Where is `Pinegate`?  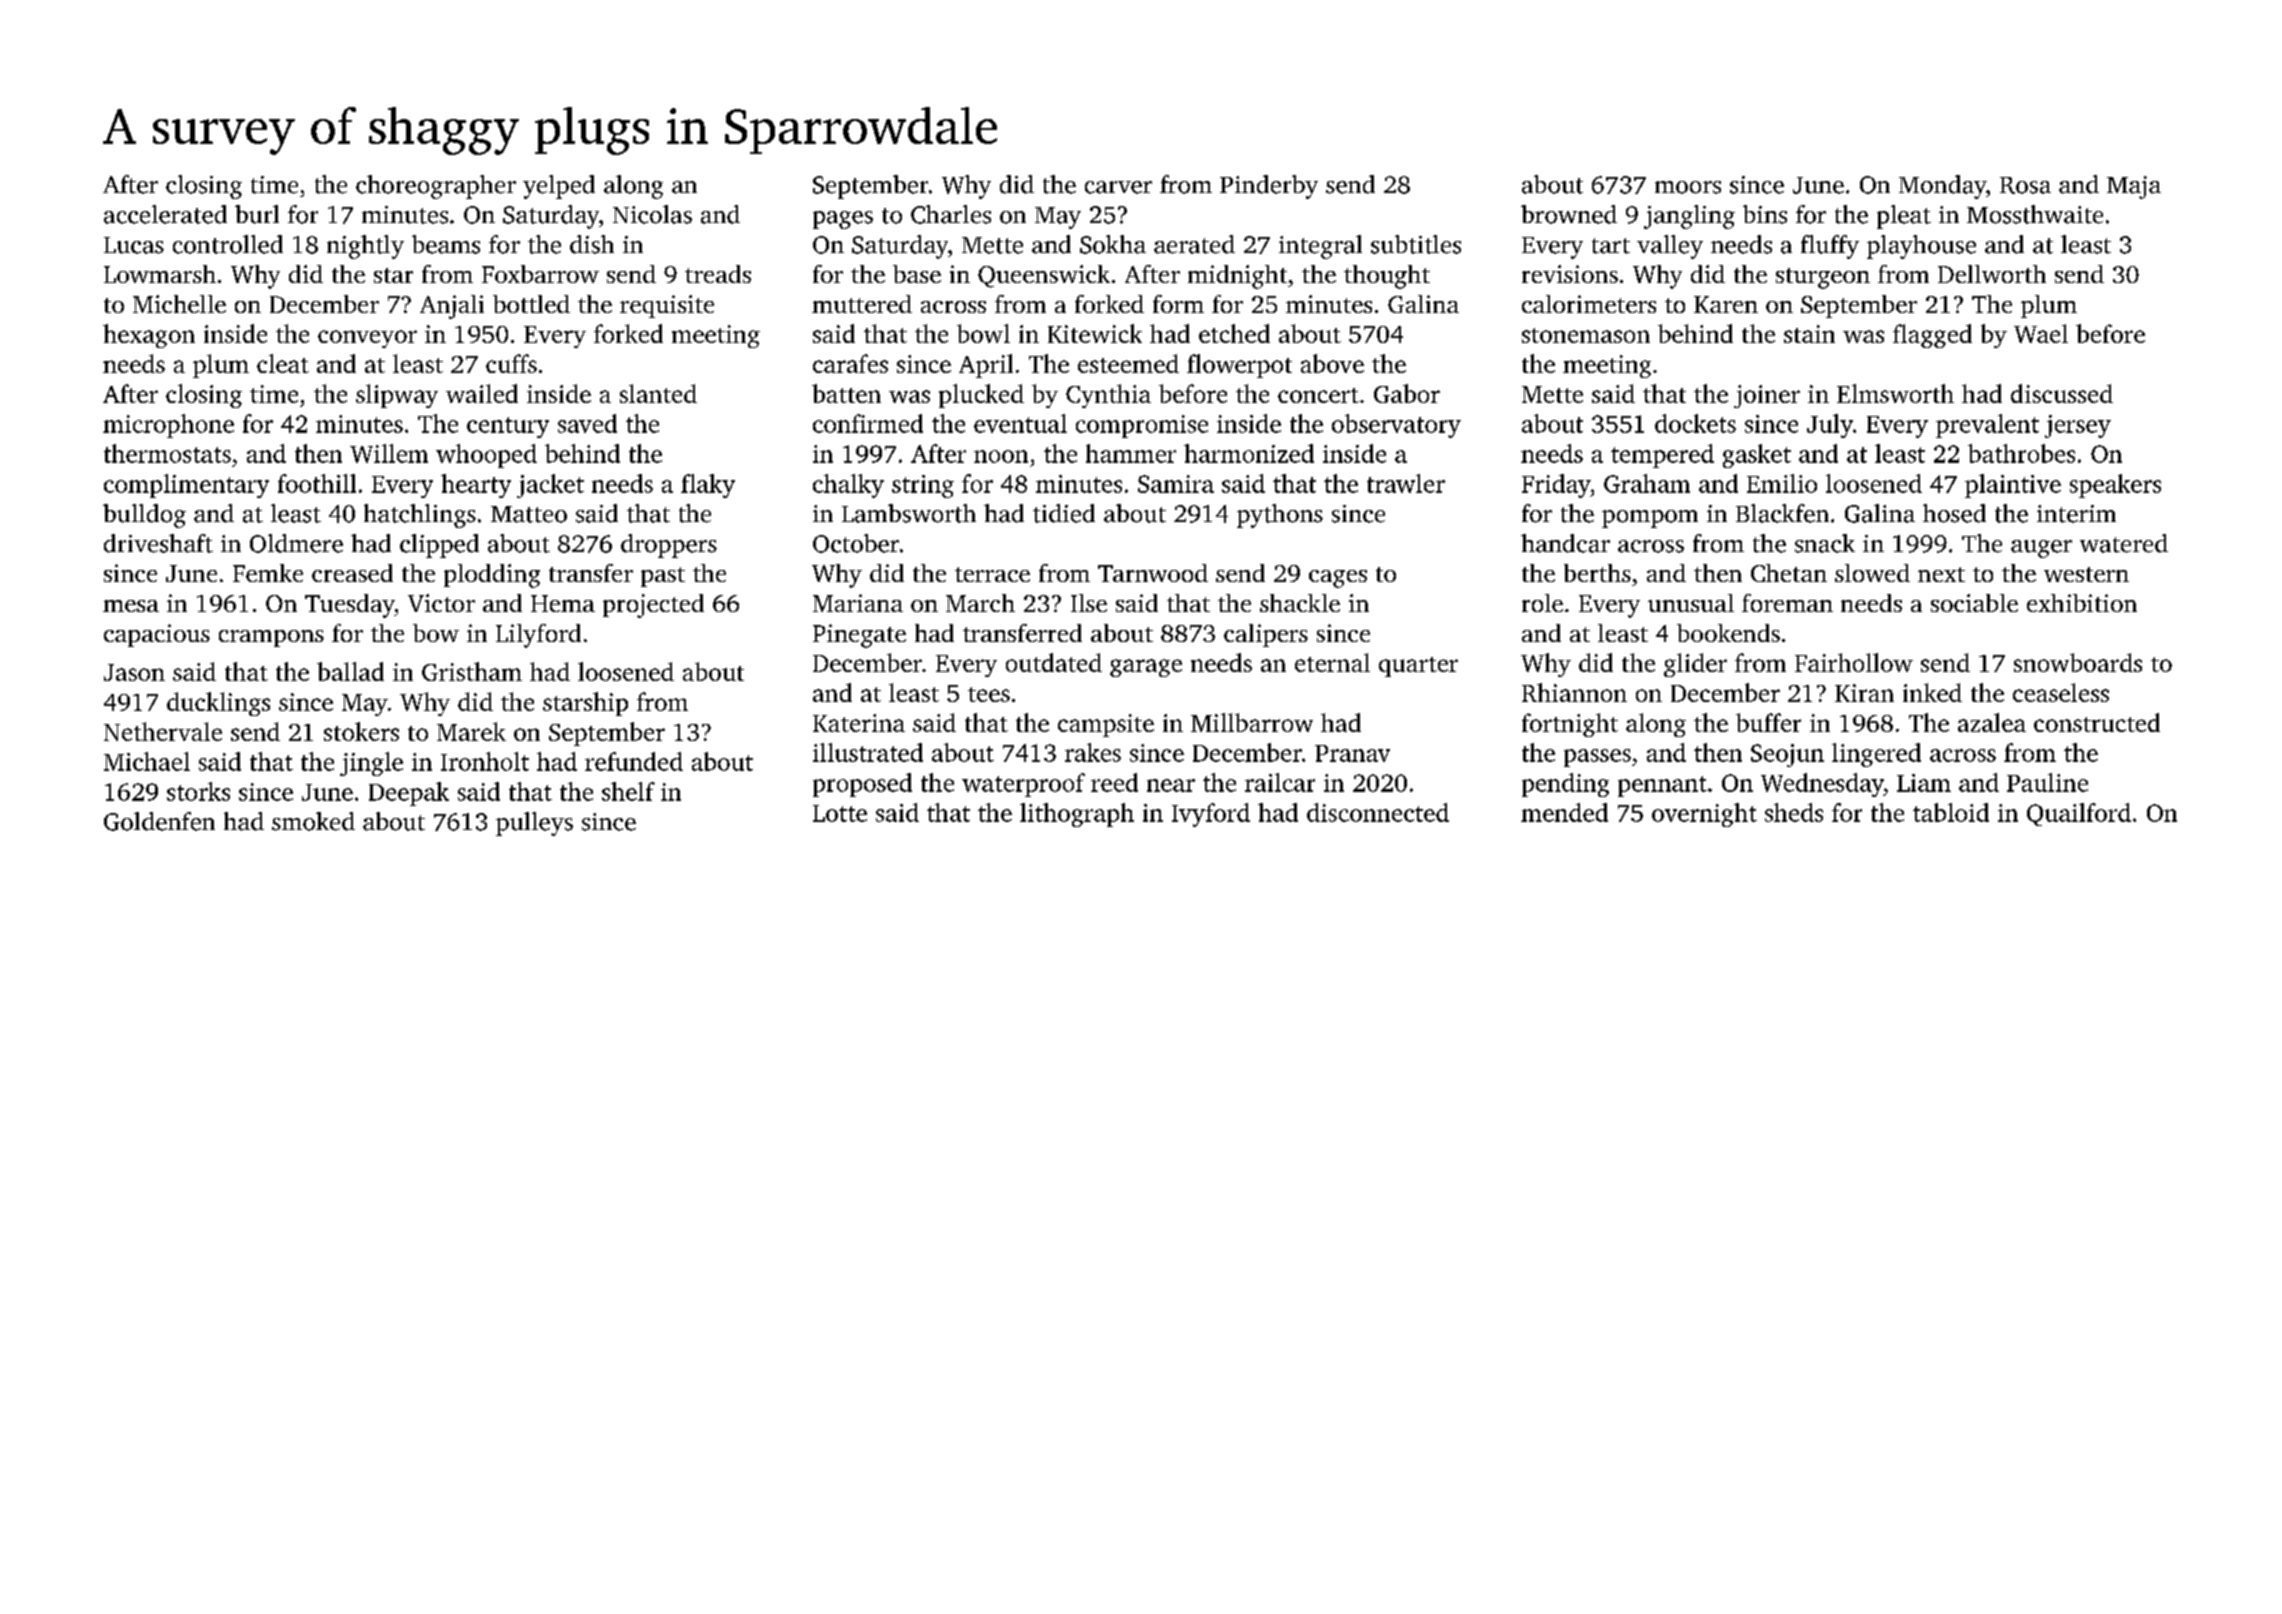 Pinegate is located at coordinates (859, 636).
